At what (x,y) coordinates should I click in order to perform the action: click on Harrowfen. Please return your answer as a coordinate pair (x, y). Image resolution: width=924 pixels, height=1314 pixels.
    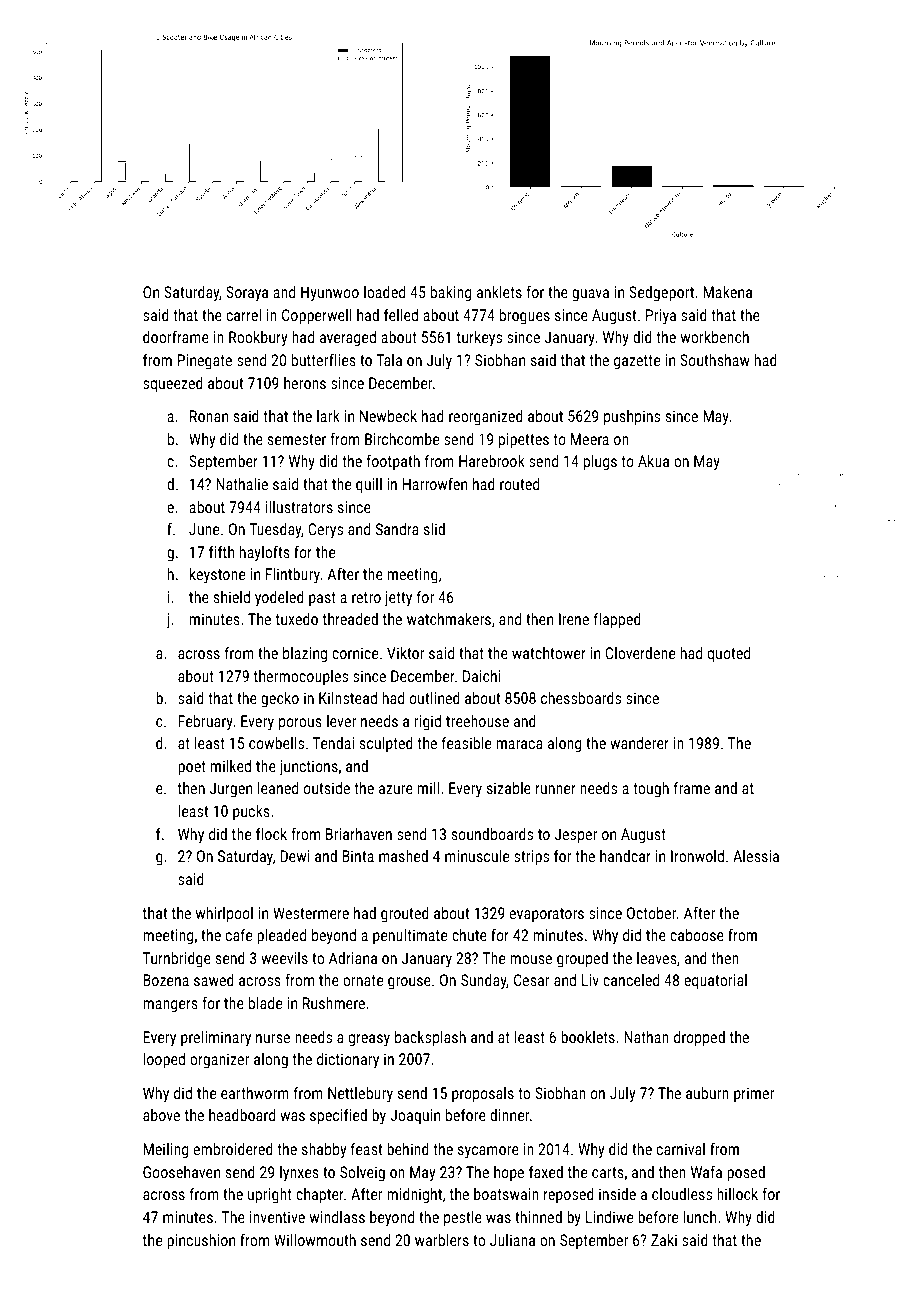
    Looking at the image, I should click on (435, 483).
